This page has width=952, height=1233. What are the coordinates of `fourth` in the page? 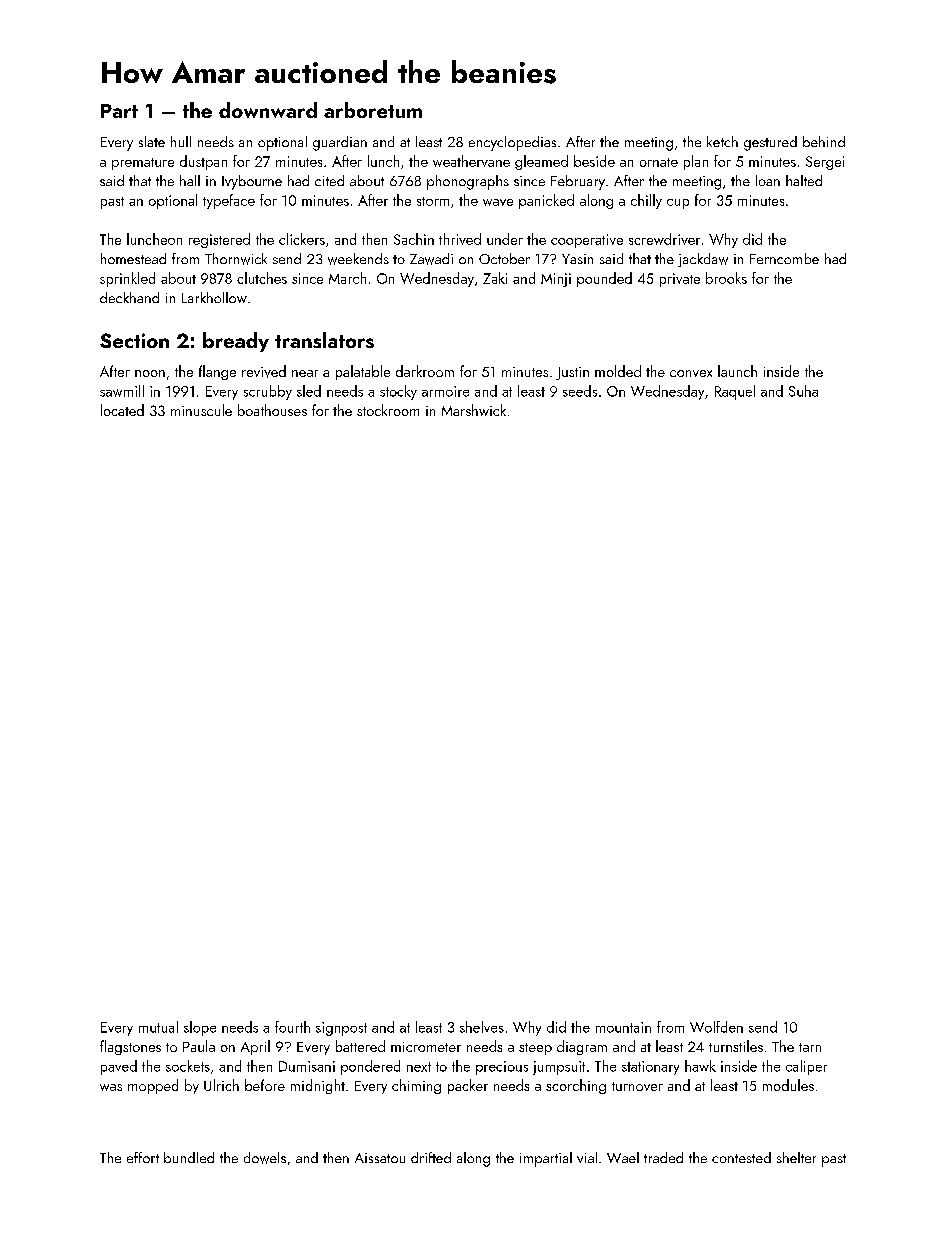 It's located at (292, 1027).
